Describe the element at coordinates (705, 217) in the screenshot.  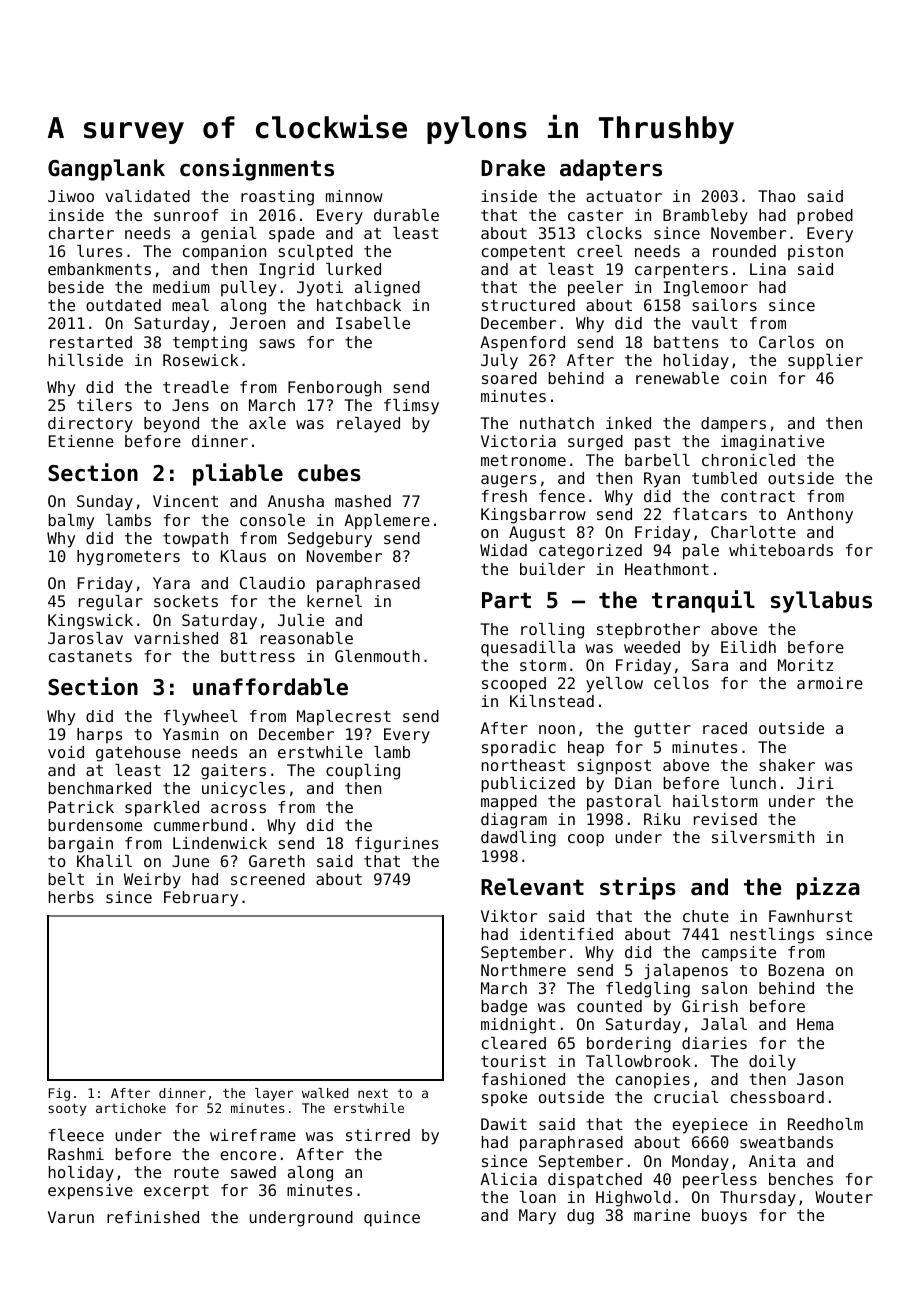
I see `Brambleby` at that location.
